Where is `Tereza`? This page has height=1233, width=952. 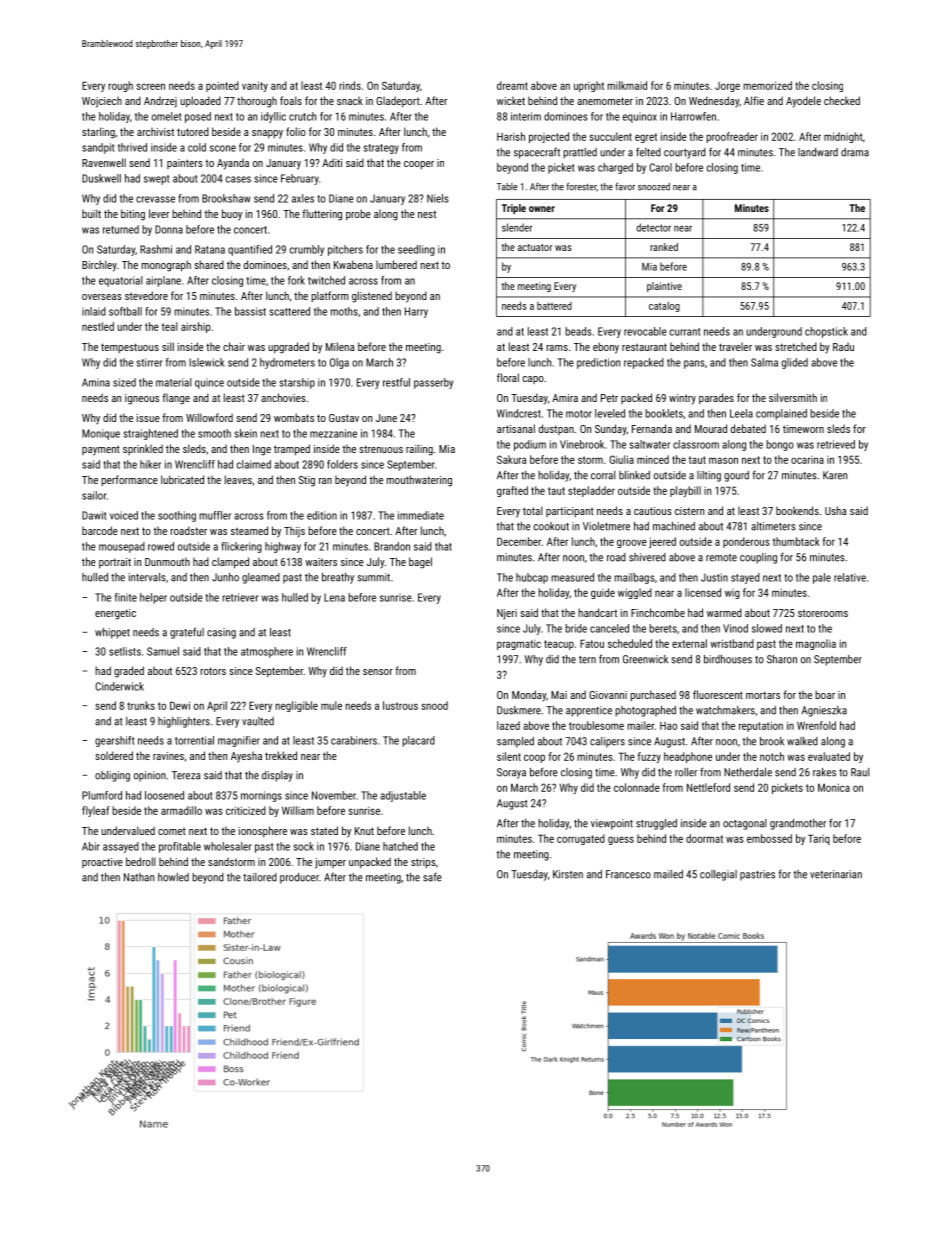
Tereza is located at coordinates (186, 775).
